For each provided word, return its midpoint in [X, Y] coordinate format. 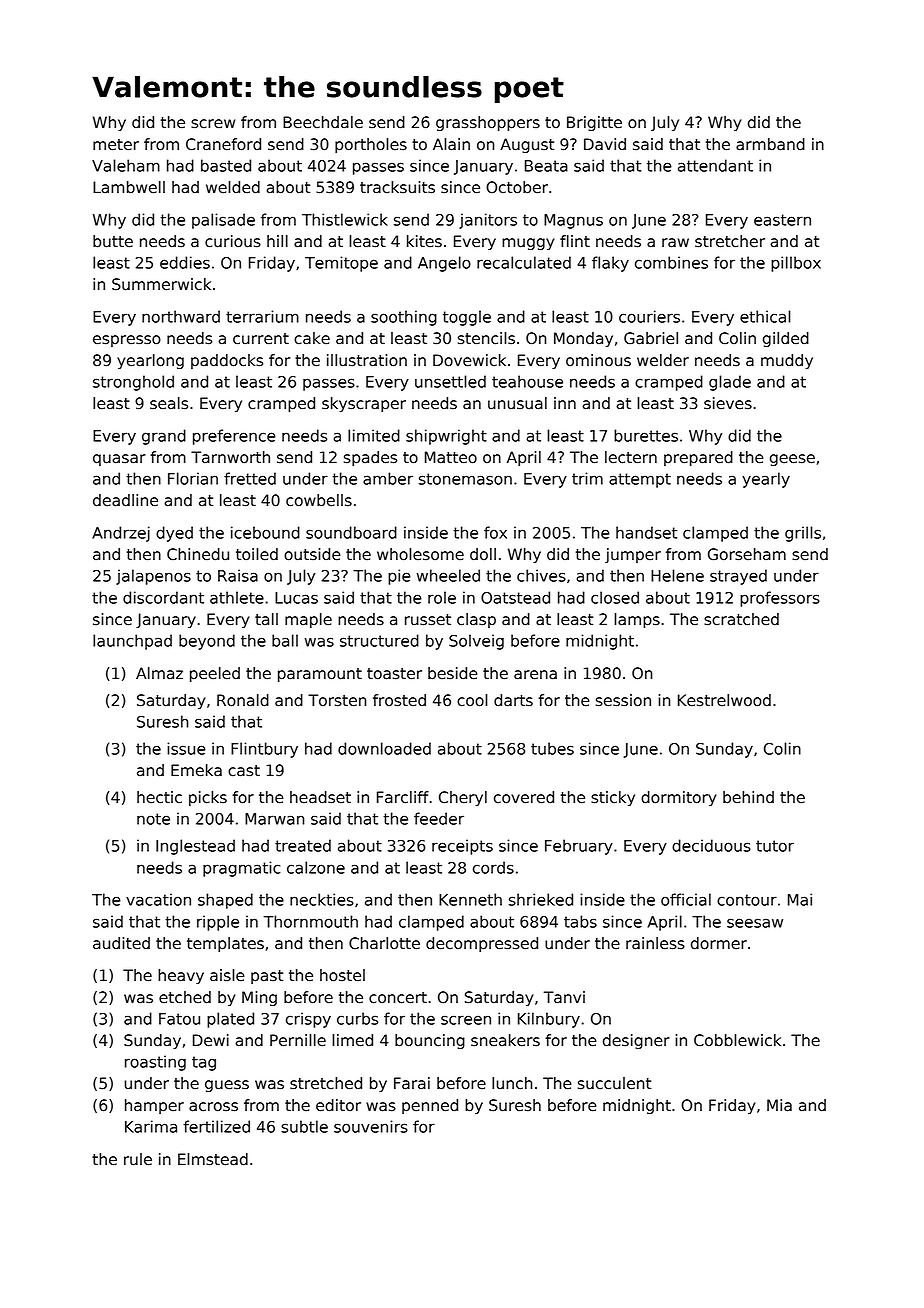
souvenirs [371, 1126]
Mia [779, 1105]
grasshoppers [488, 123]
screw [213, 124]
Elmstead [213, 1159]
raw [675, 243]
